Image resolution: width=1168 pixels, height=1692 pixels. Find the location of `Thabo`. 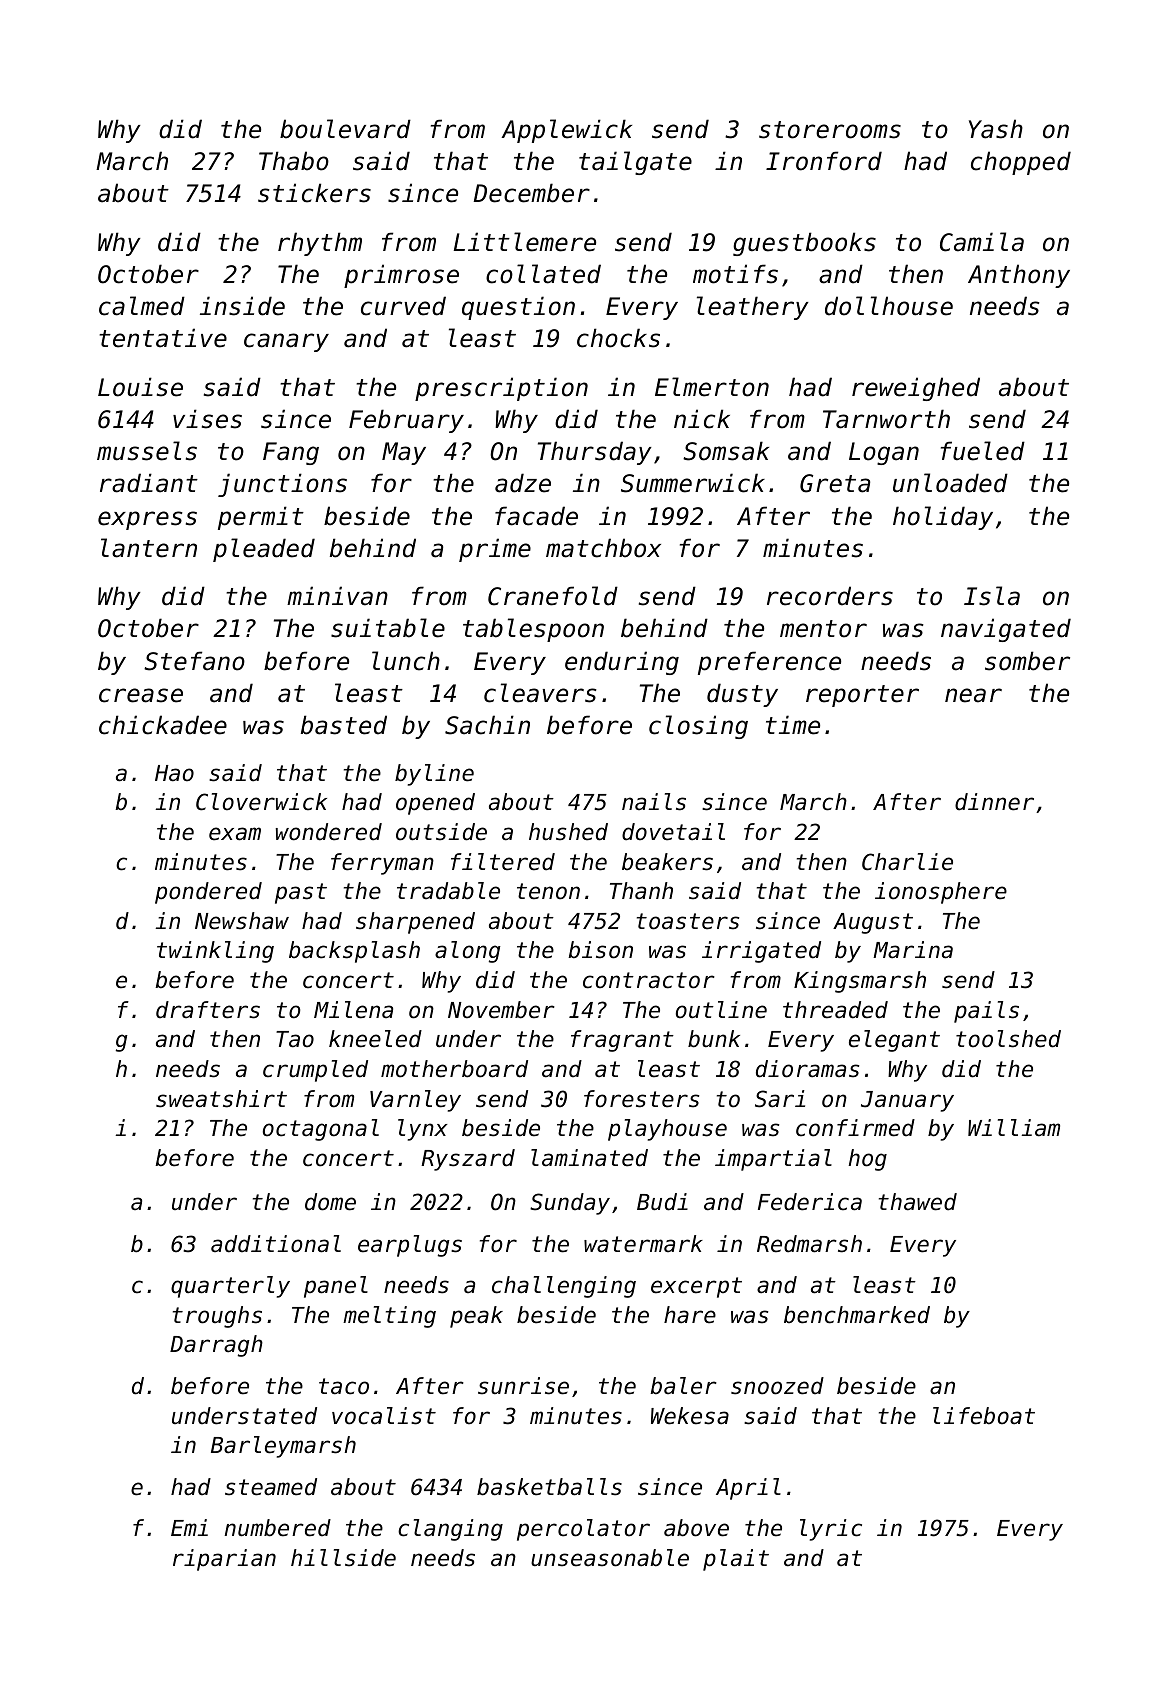

Thabo is located at coordinates (294, 161).
